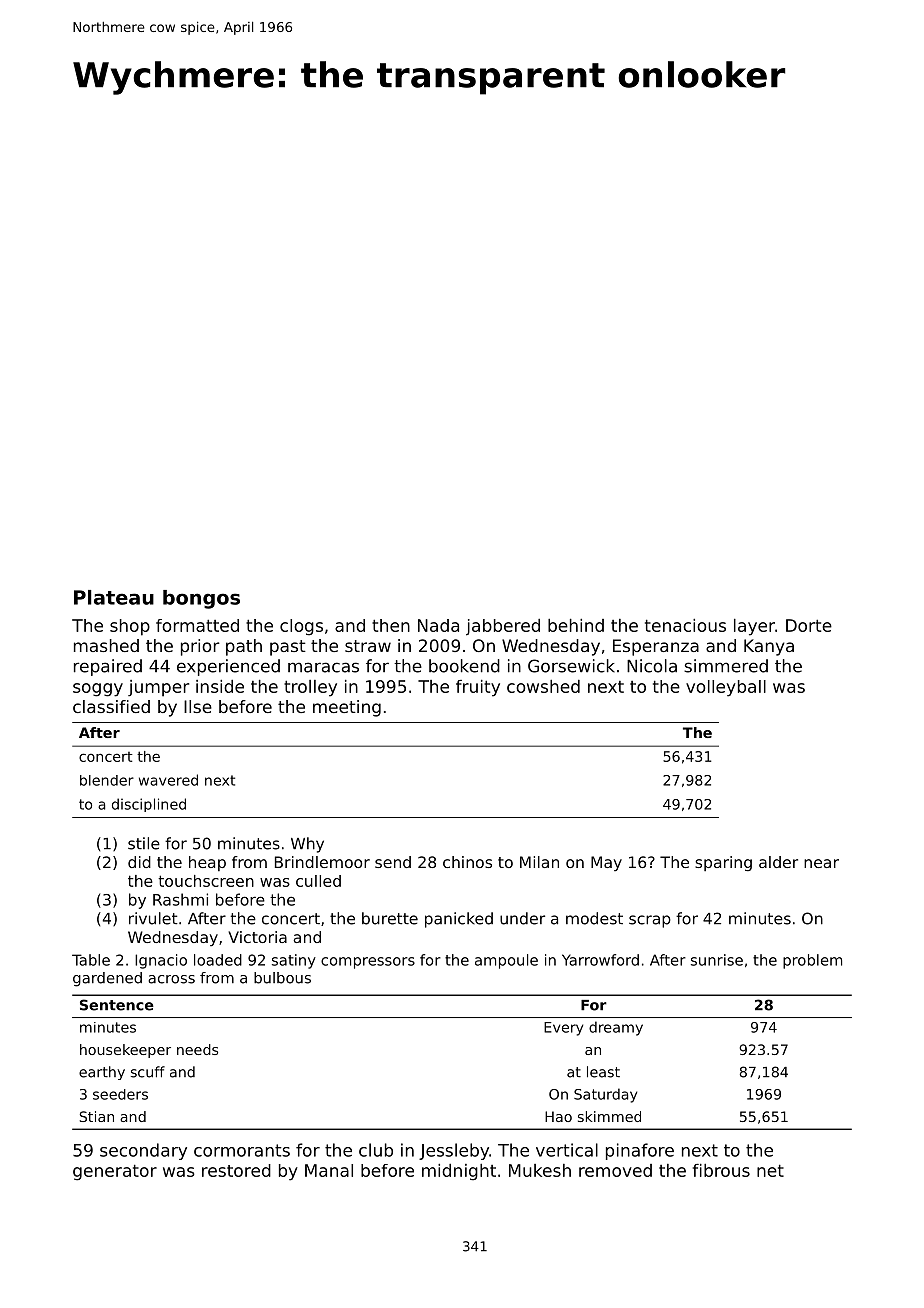 This document has width=924, height=1308. I want to click on Ilse, so click(198, 706).
